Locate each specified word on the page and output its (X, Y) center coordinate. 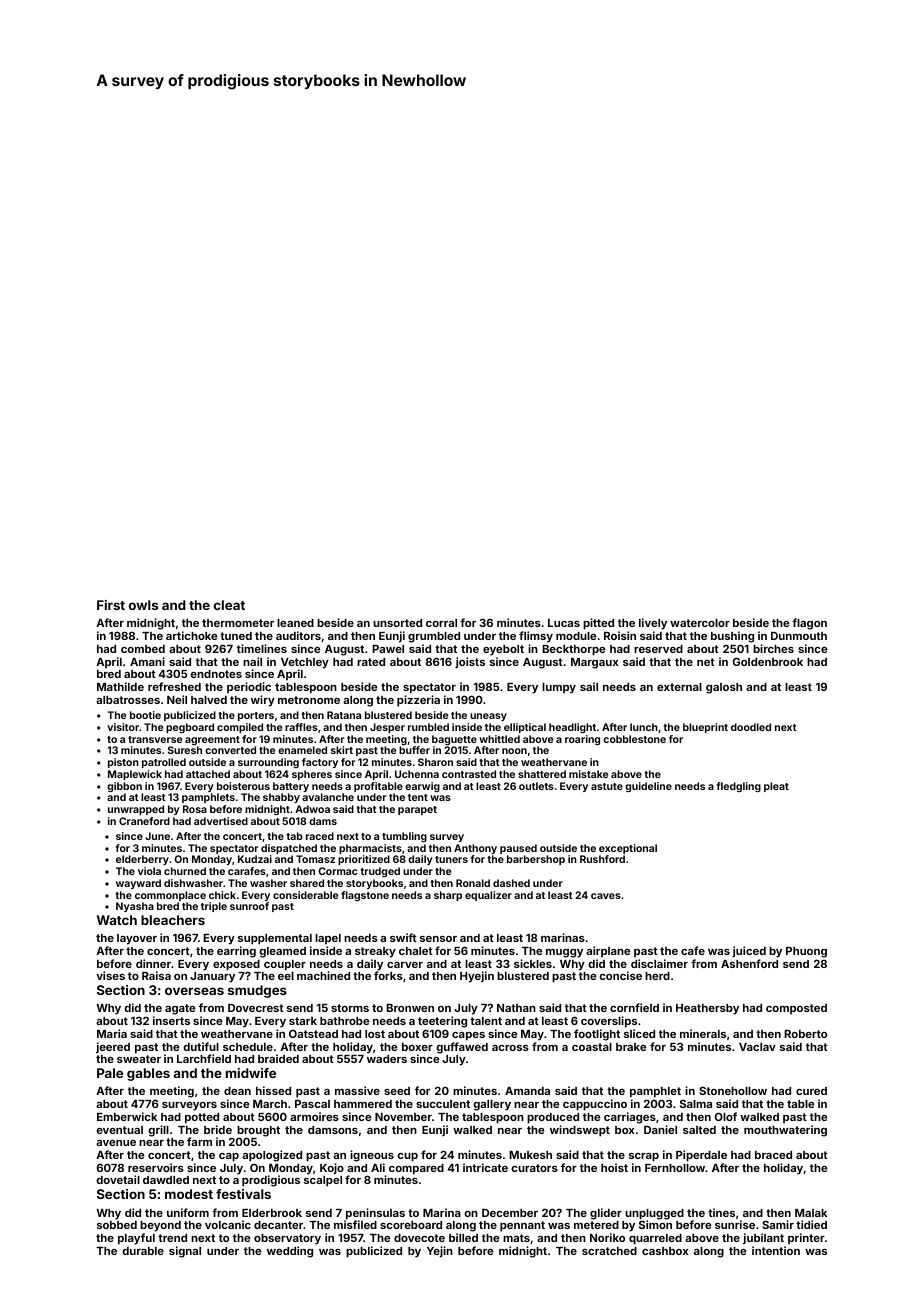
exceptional (628, 849)
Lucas (564, 623)
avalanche (328, 797)
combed (143, 649)
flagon (809, 624)
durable (143, 1251)
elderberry (142, 860)
